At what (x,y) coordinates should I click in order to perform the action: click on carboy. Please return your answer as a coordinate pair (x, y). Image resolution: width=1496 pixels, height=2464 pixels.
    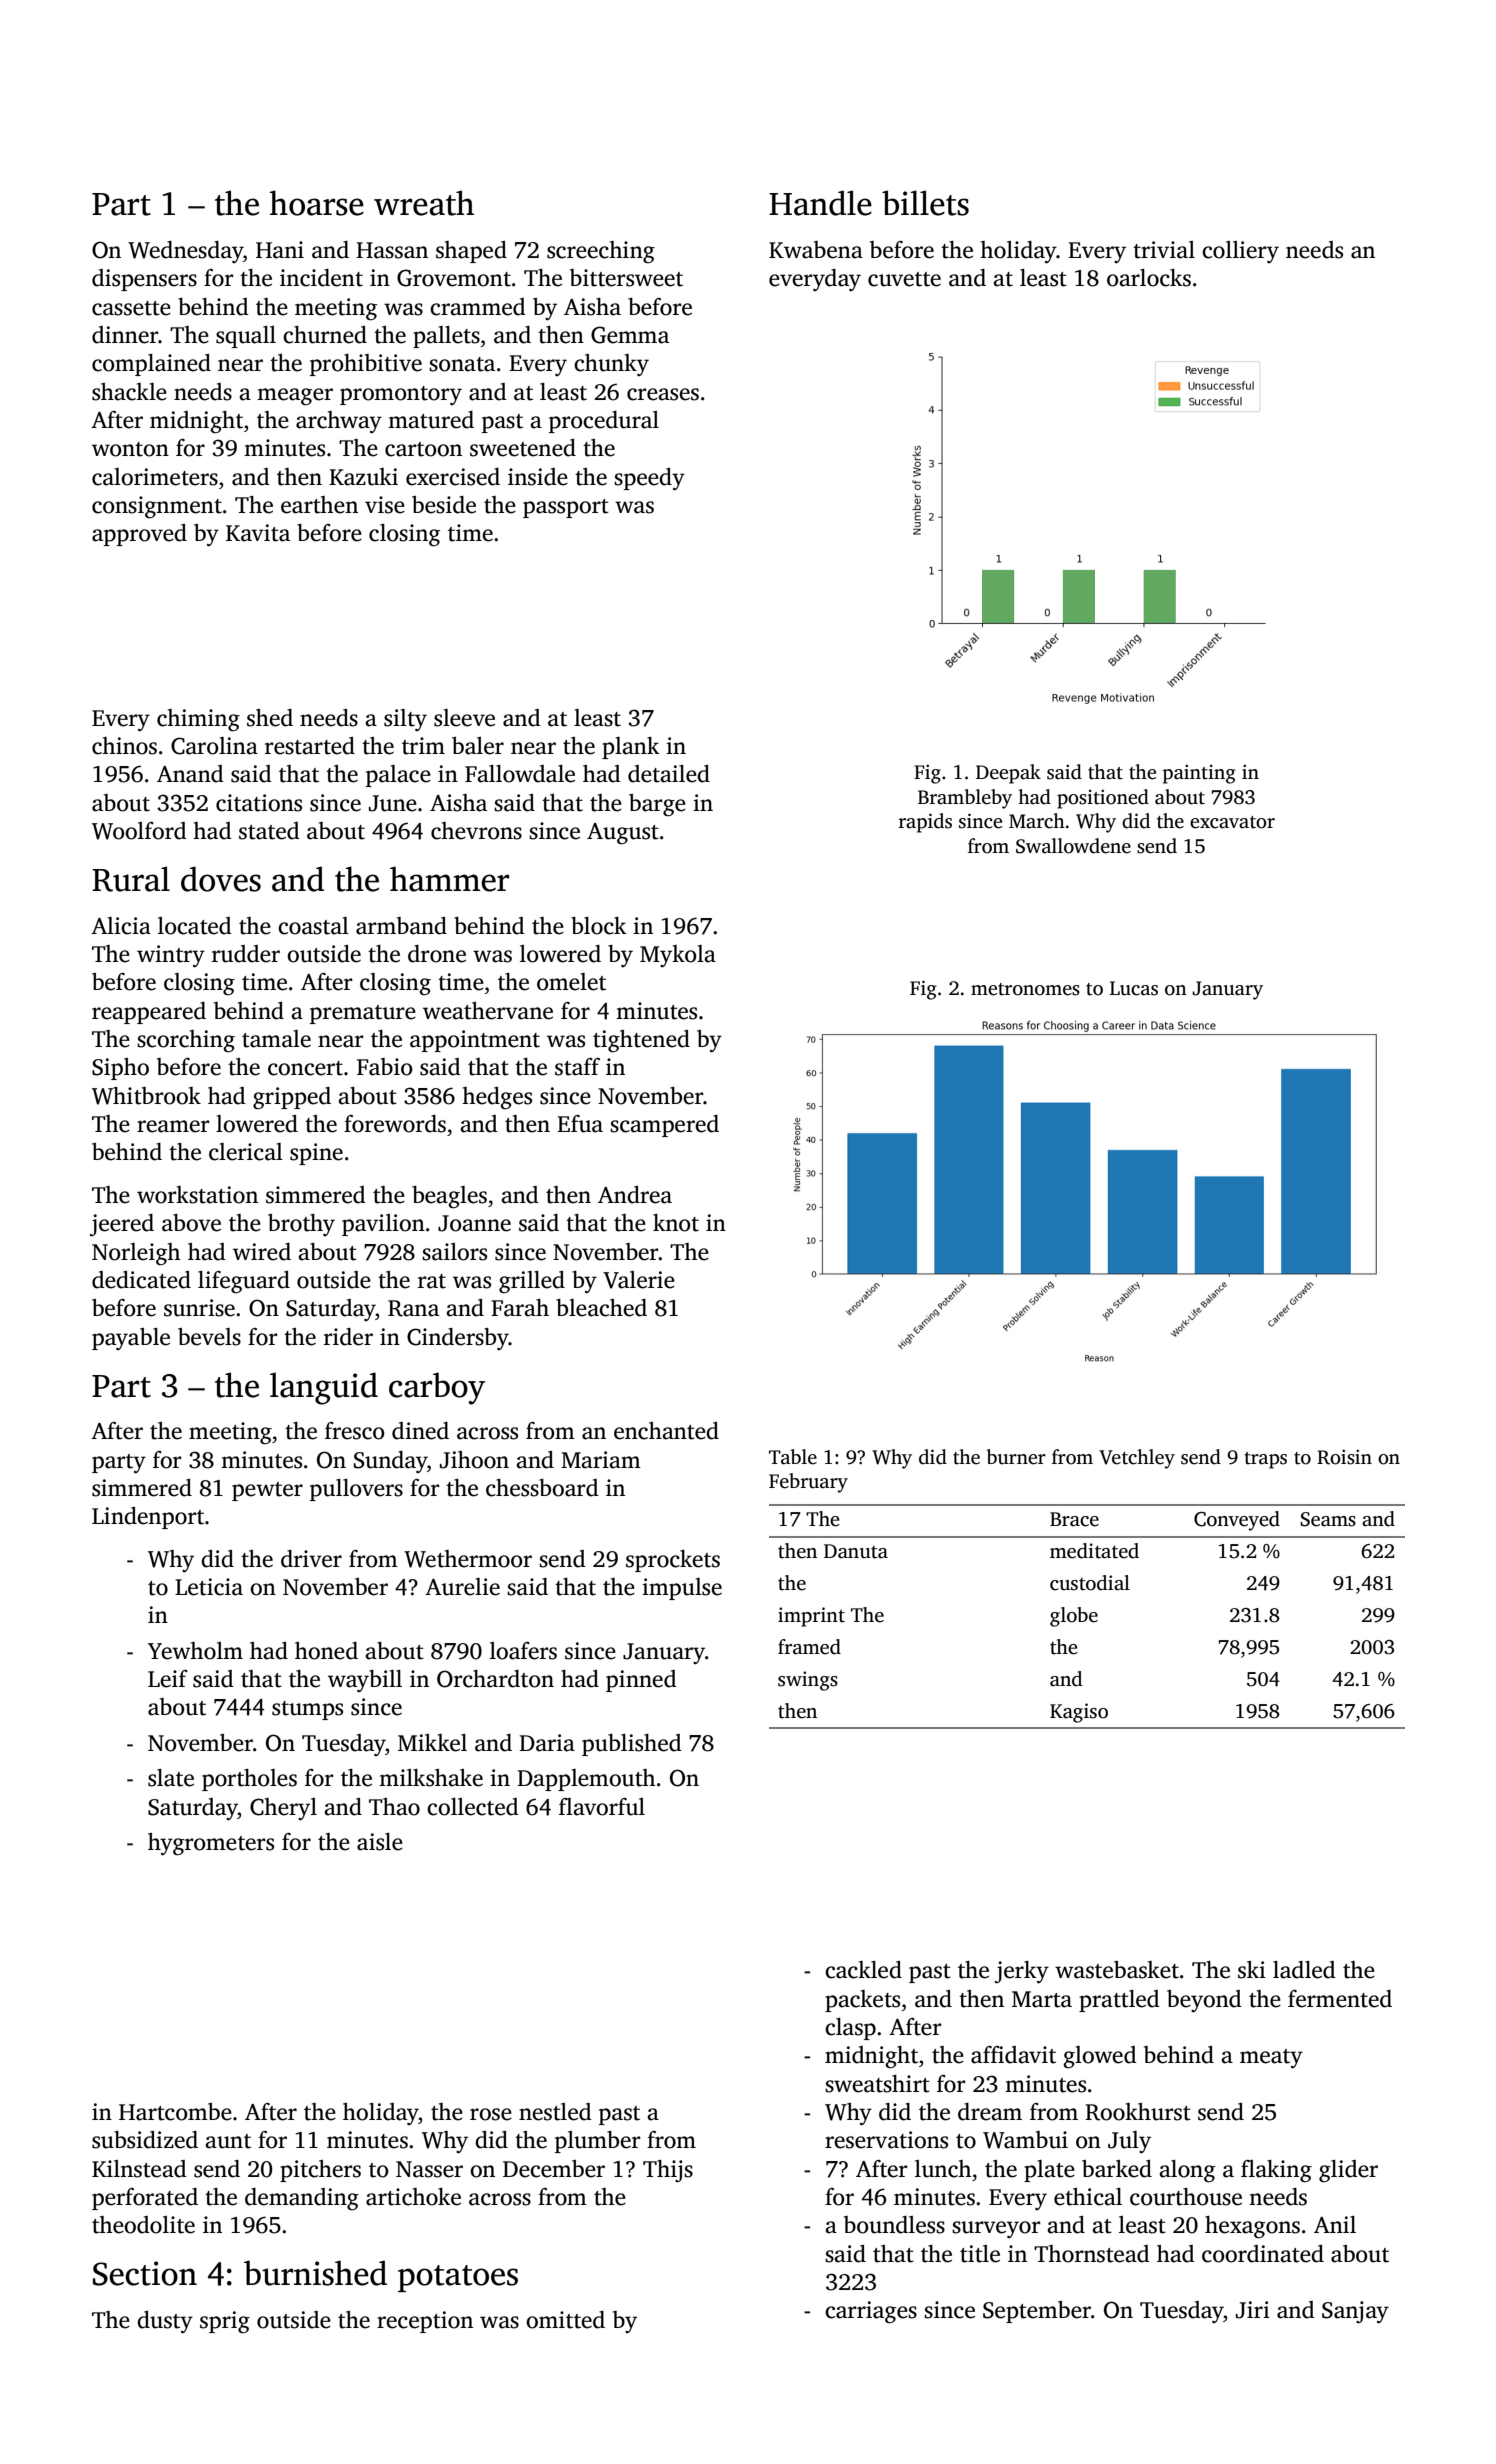
    Looking at the image, I should click on (437, 1388).
